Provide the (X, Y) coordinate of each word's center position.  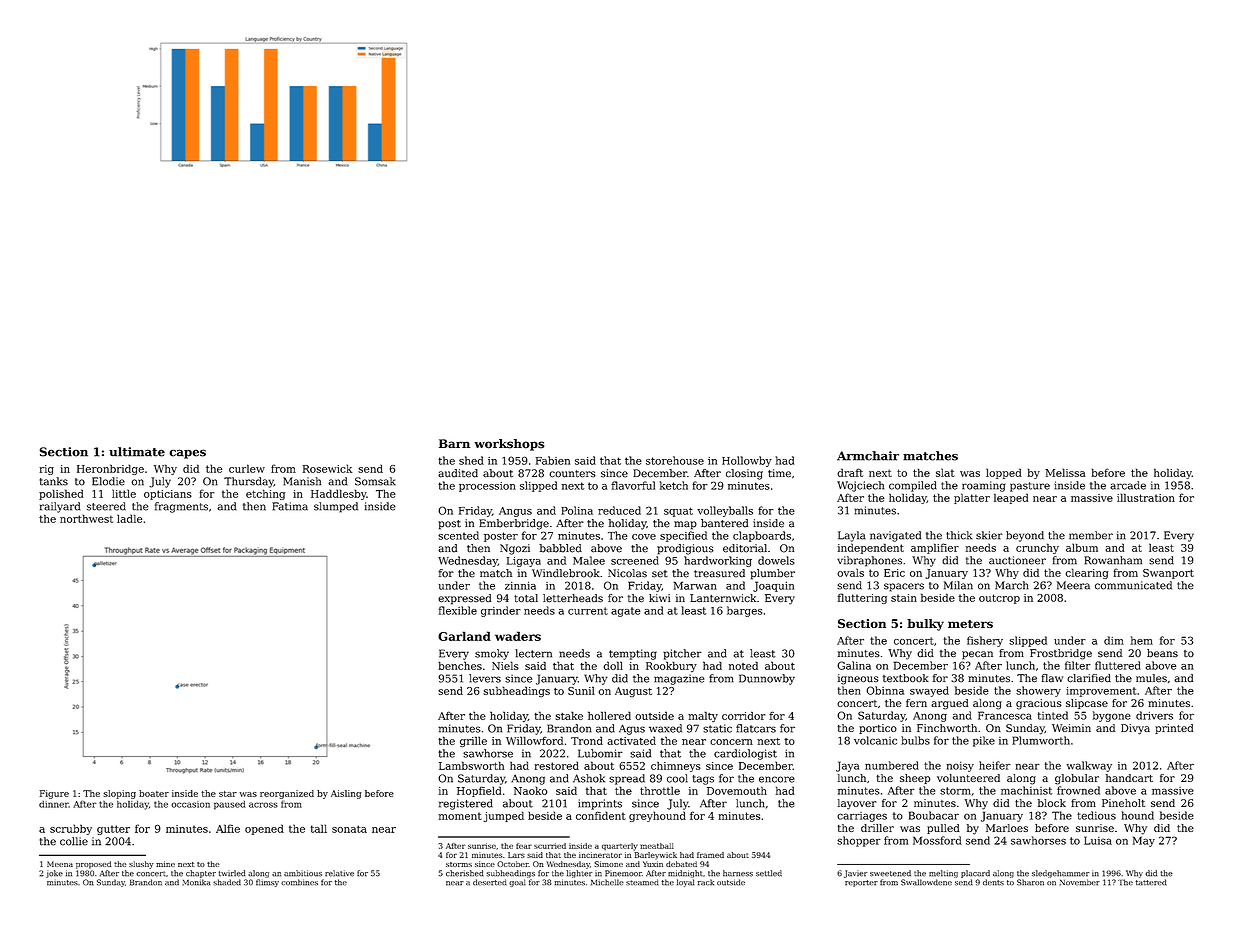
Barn (454, 443)
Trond (587, 740)
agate (625, 612)
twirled (232, 873)
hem (1142, 640)
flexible (458, 610)
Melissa (1065, 472)
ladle (129, 518)
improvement (1101, 692)
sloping (119, 794)
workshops (509, 445)
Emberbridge (514, 524)
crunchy (1037, 548)
